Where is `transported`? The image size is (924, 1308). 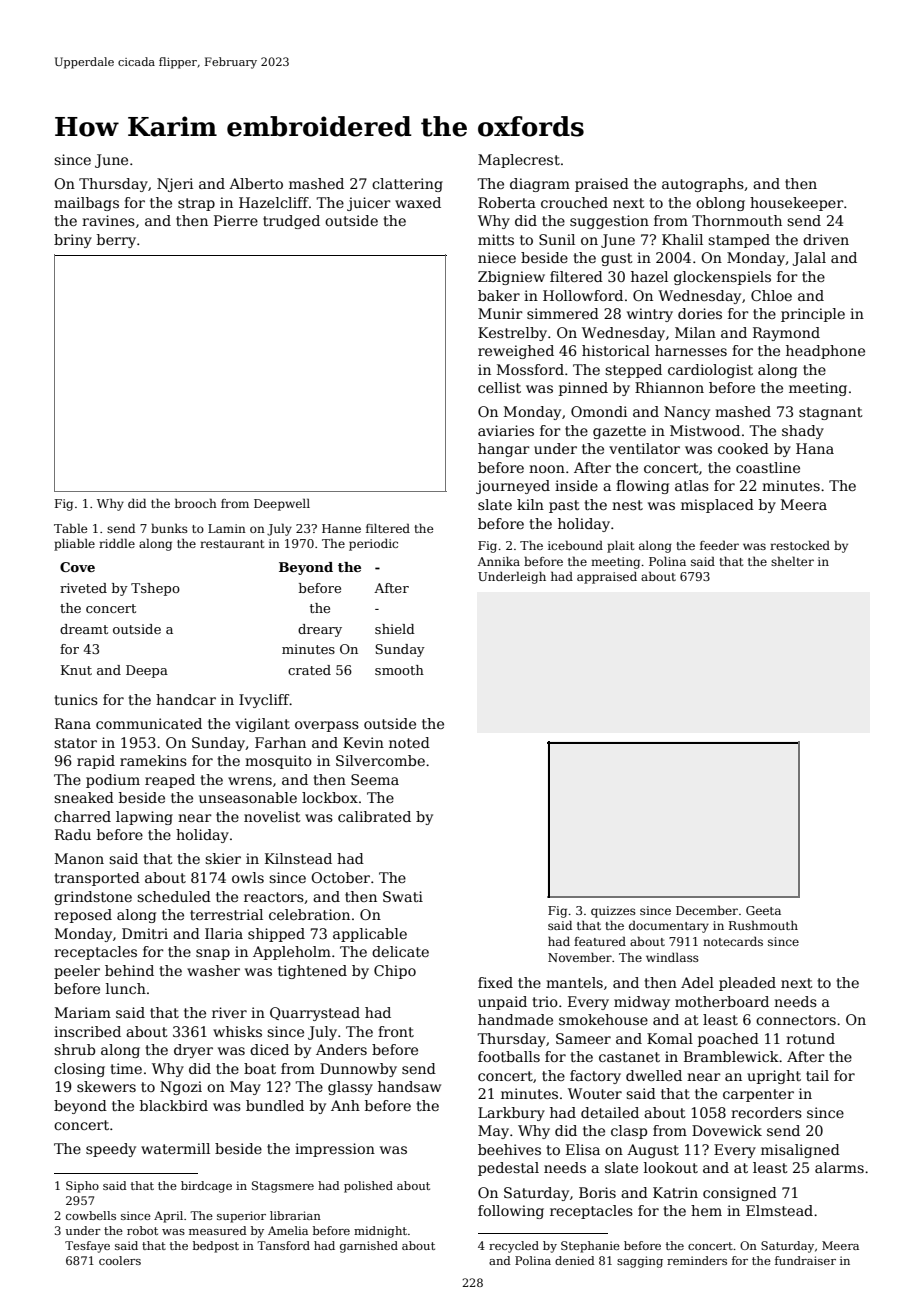
transported is located at coordinates (97, 879).
